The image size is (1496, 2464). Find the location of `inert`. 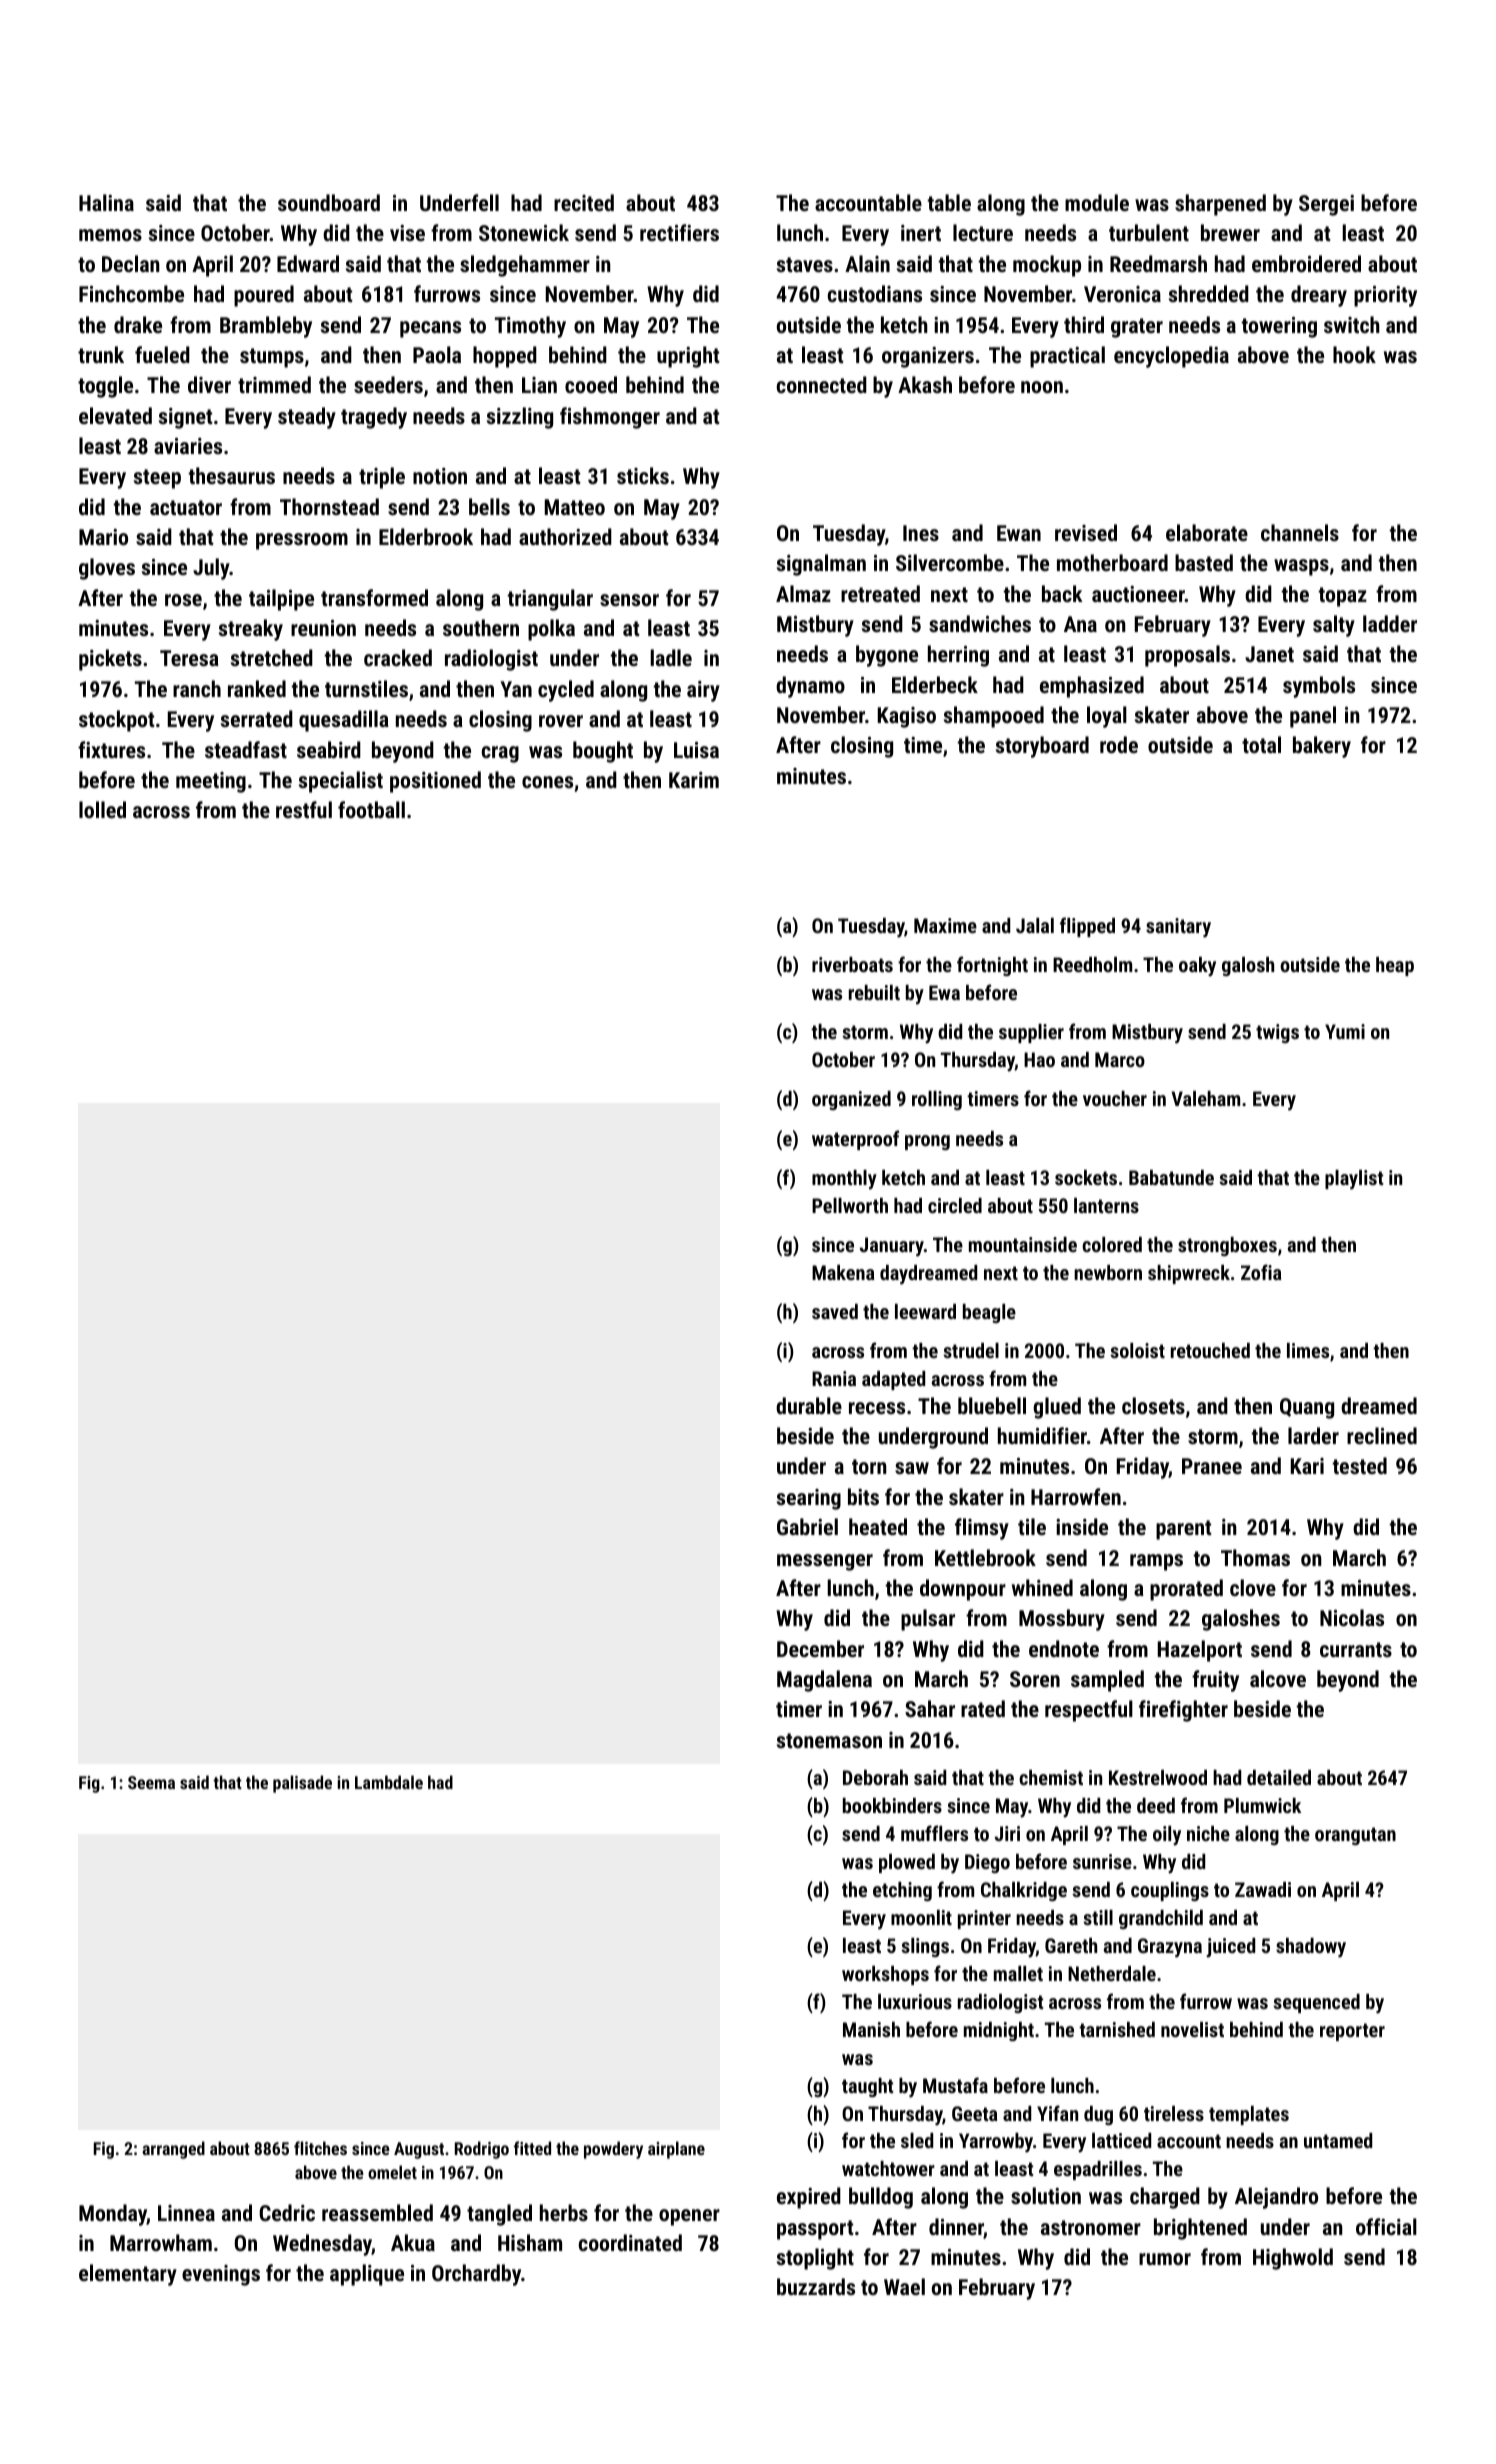

inert is located at coordinates (921, 233).
